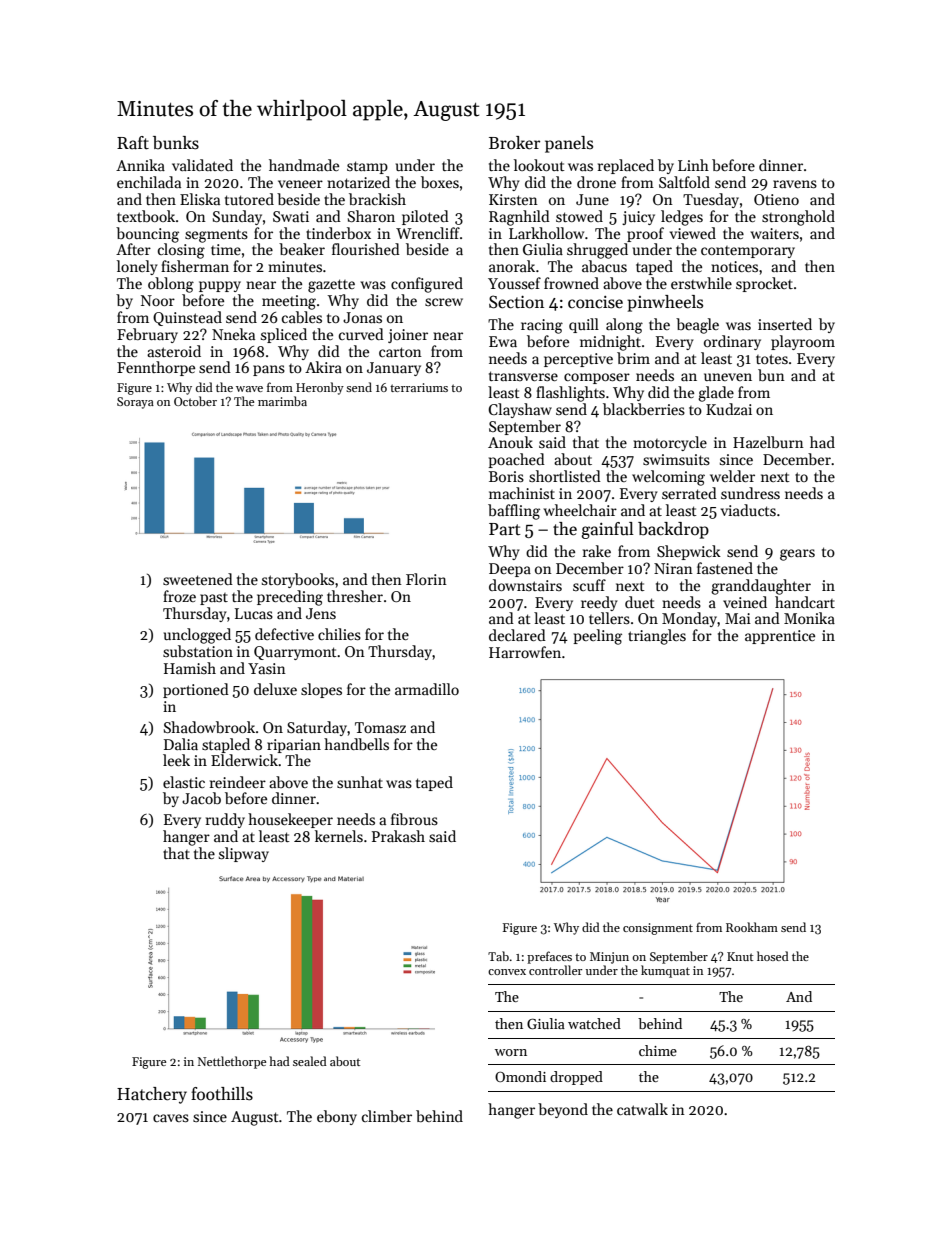  I want to click on apprentice, so click(780, 637).
